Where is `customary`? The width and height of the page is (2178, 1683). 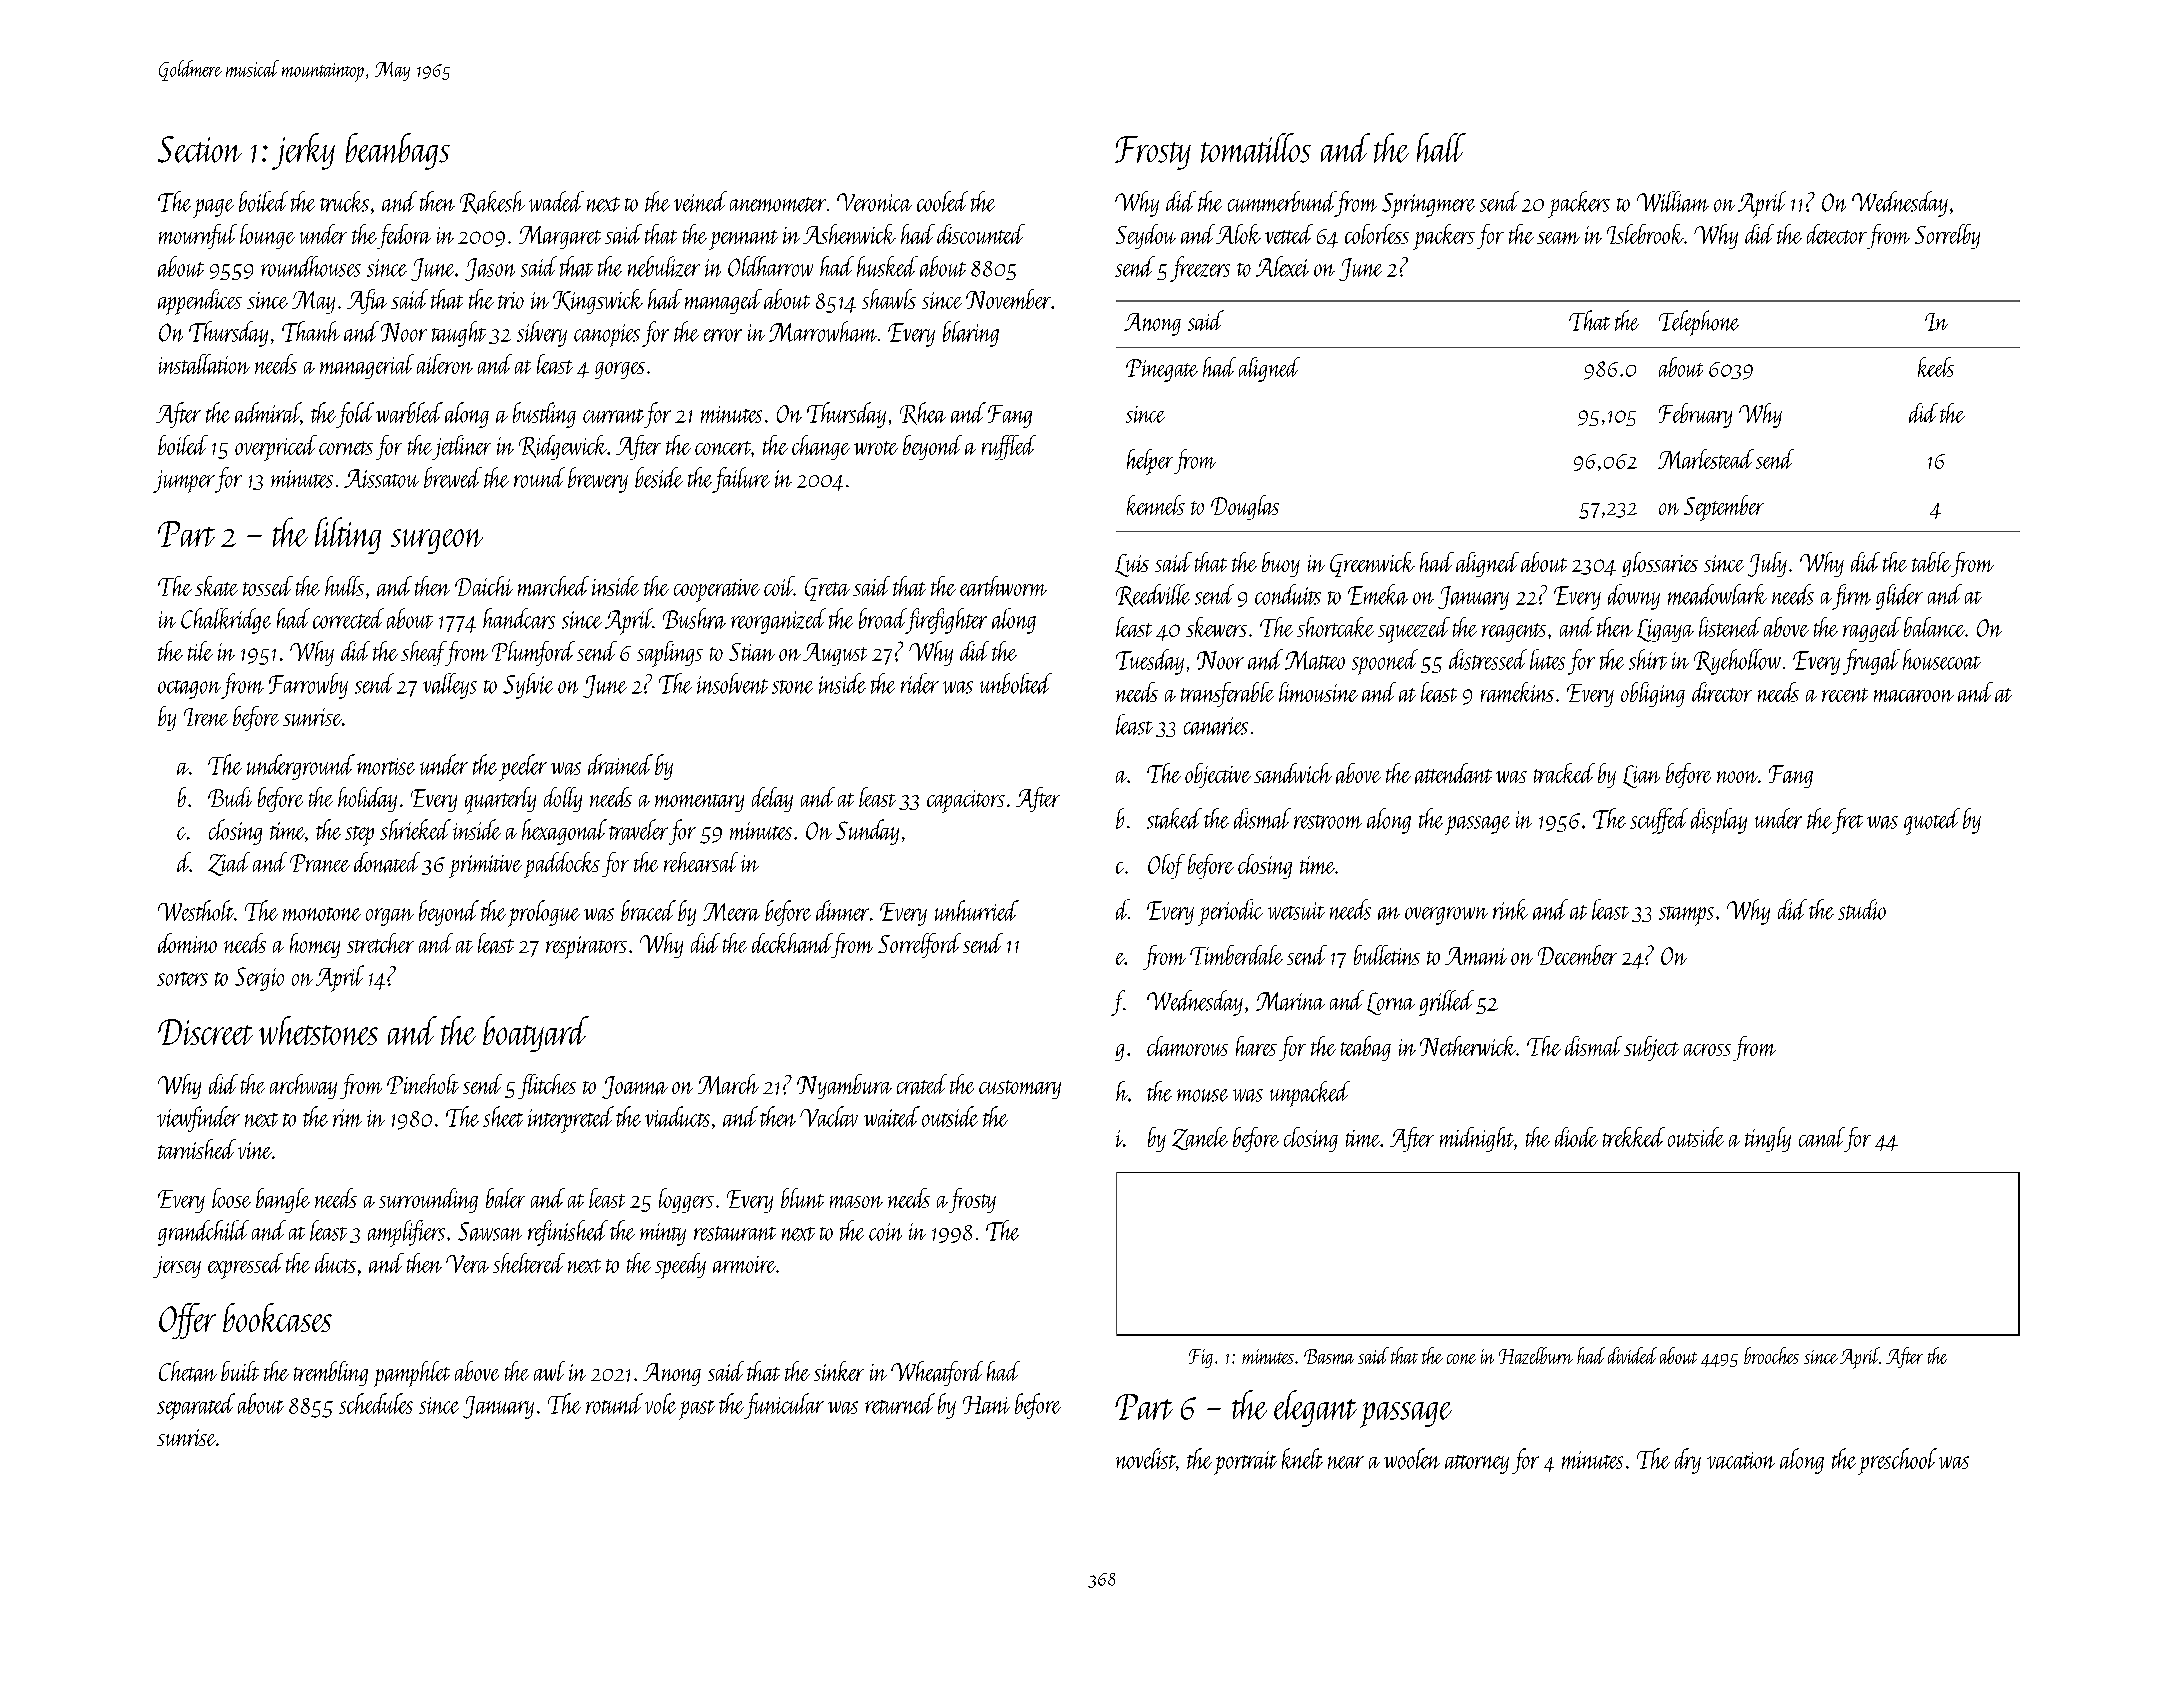
customary is located at coordinates (1020, 1089).
